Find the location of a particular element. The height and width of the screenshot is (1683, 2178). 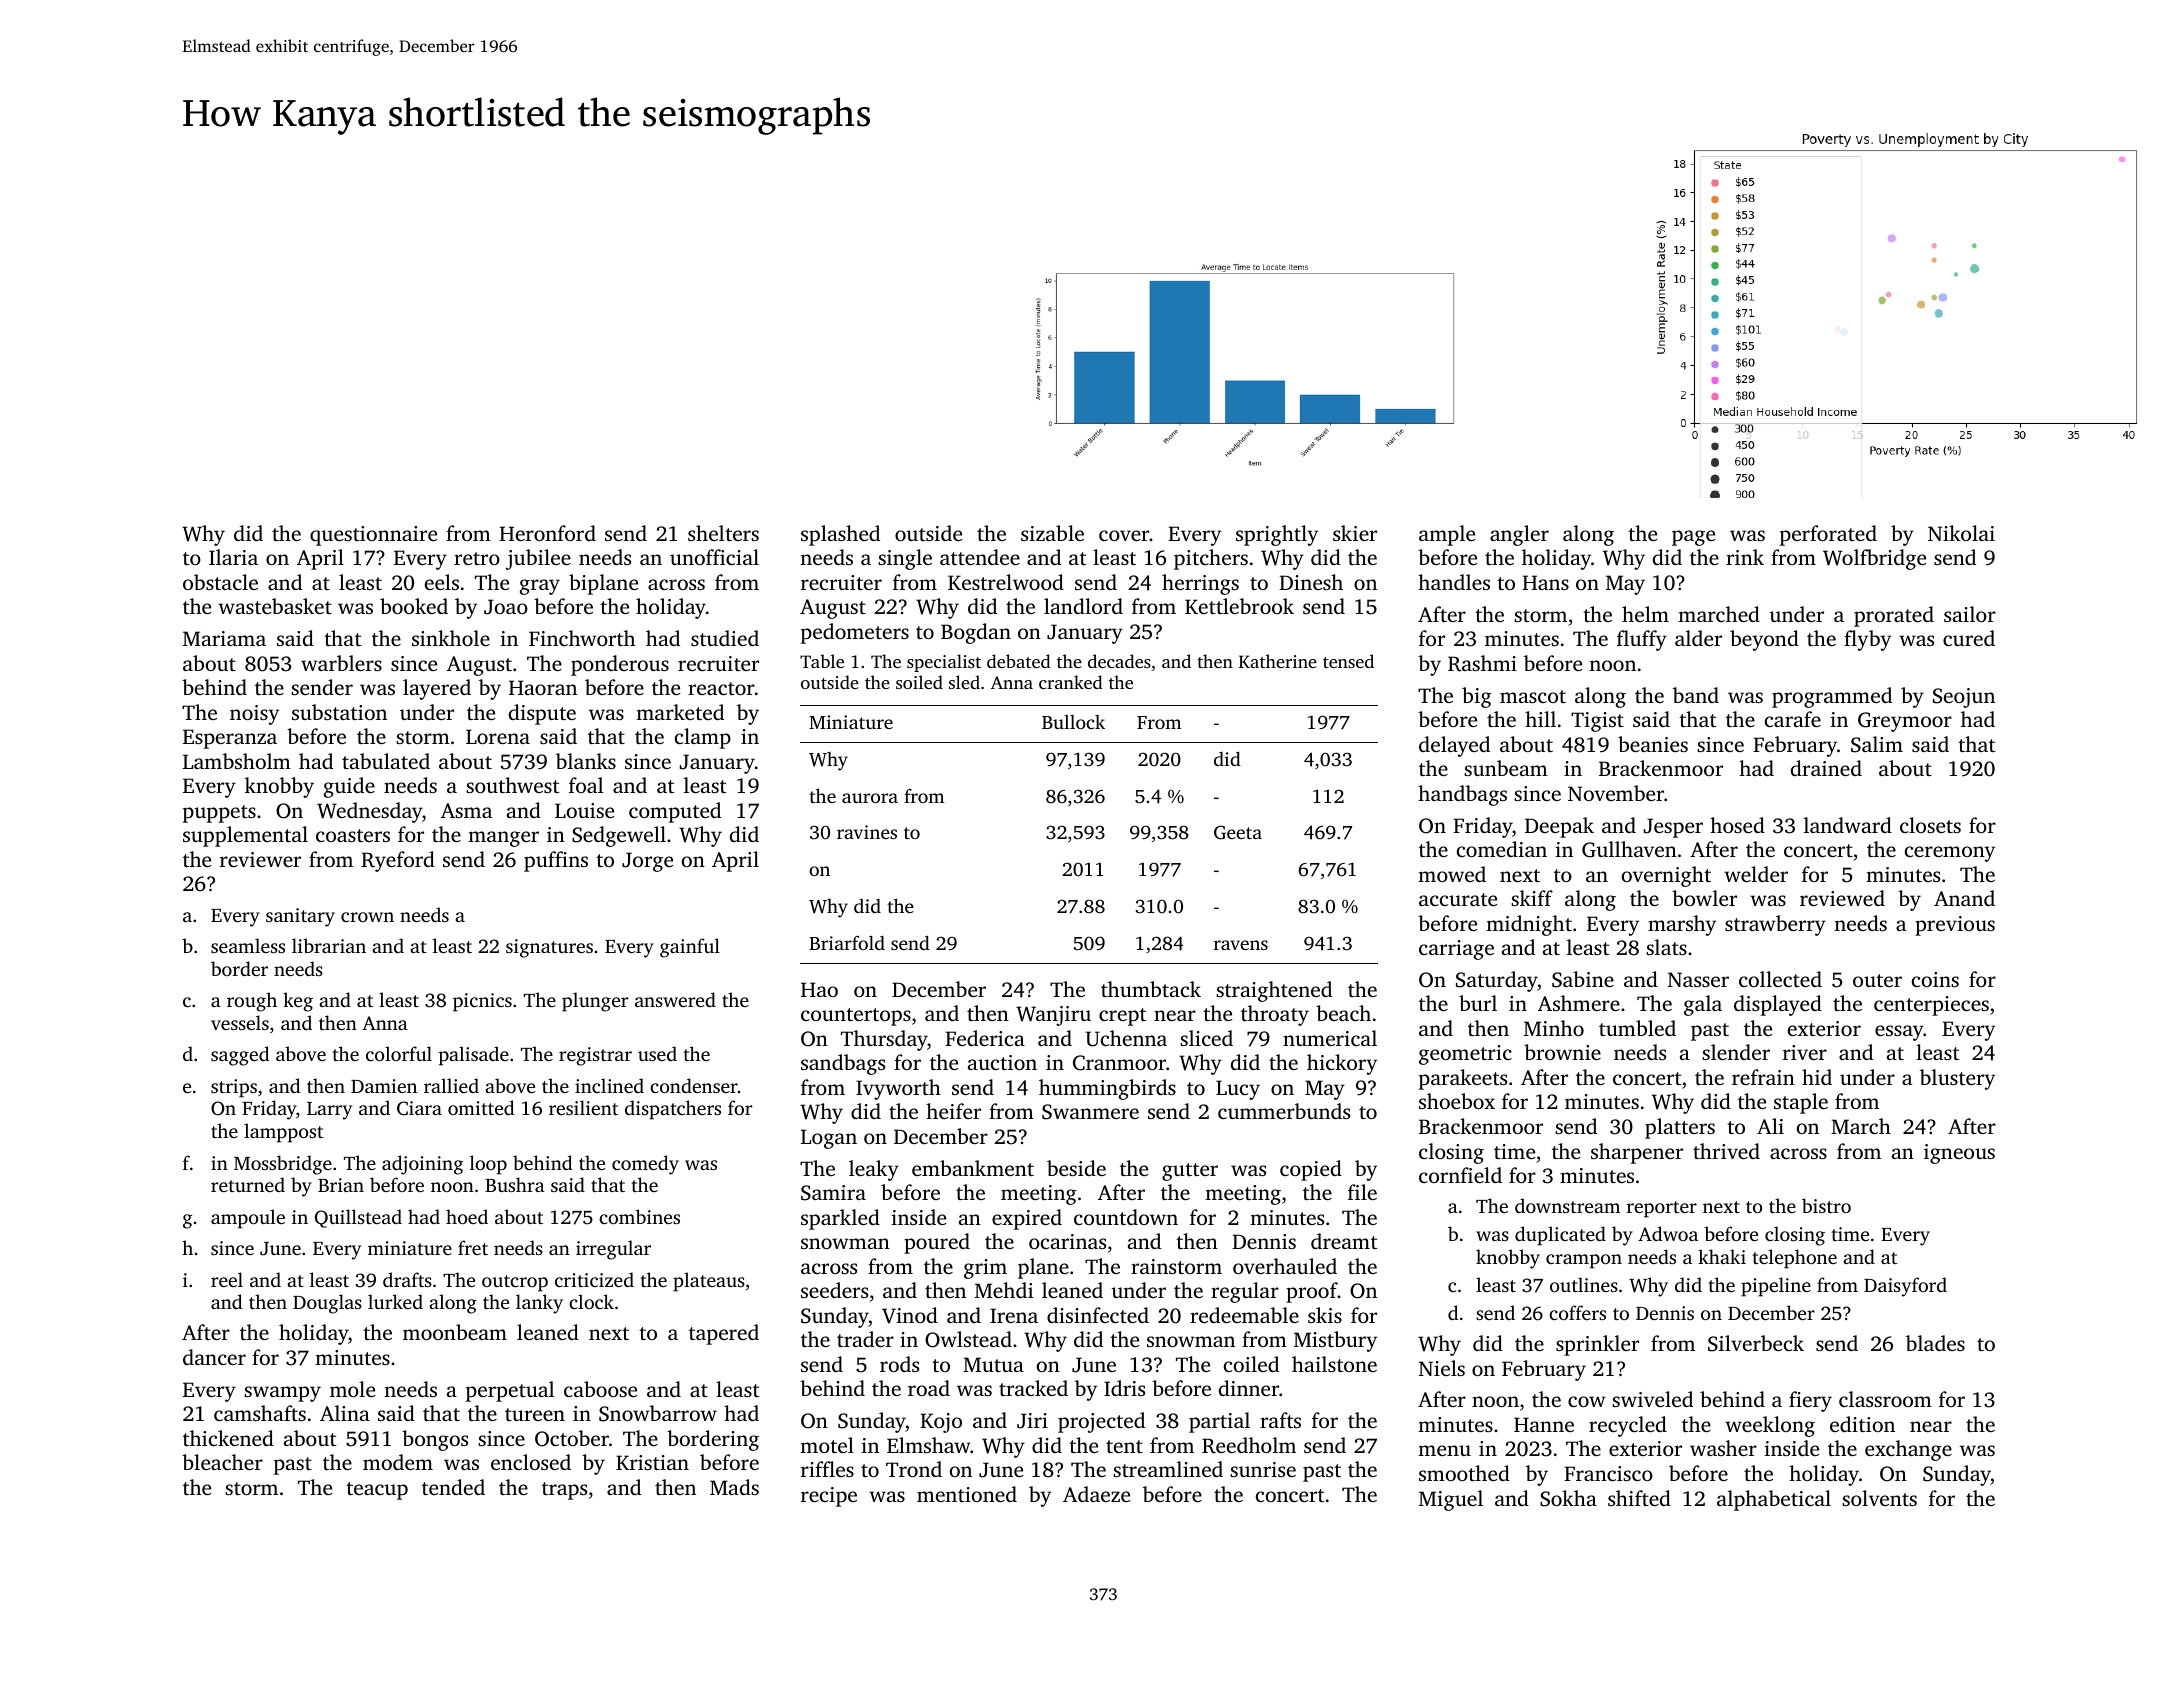

Bullock is located at coordinates (1073, 722).
